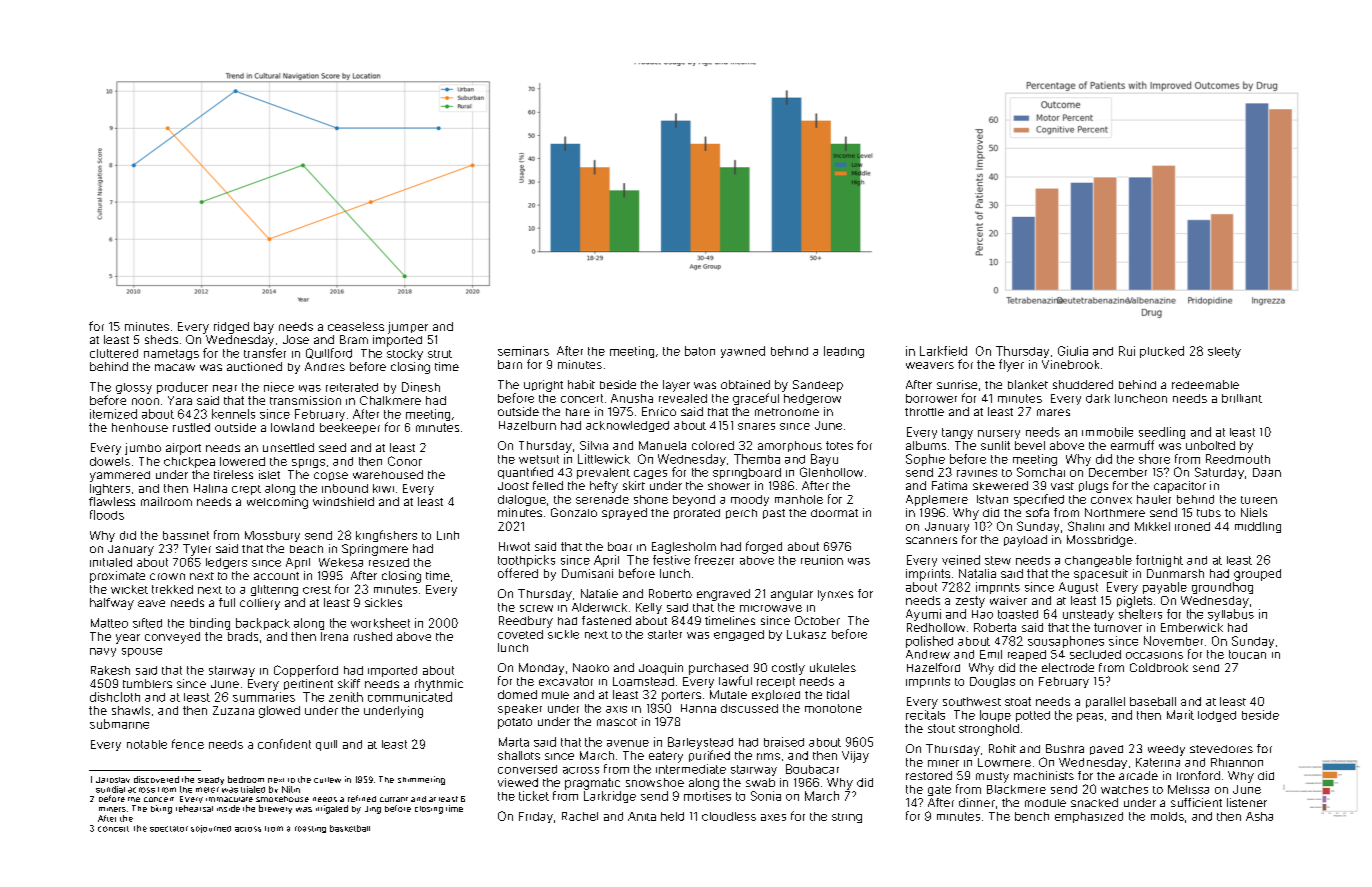 Image resolution: width=1372 pixels, height=887 pixels. Describe the element at coordinates (844, 352) in the screenshot. I see `leading` at that location.
